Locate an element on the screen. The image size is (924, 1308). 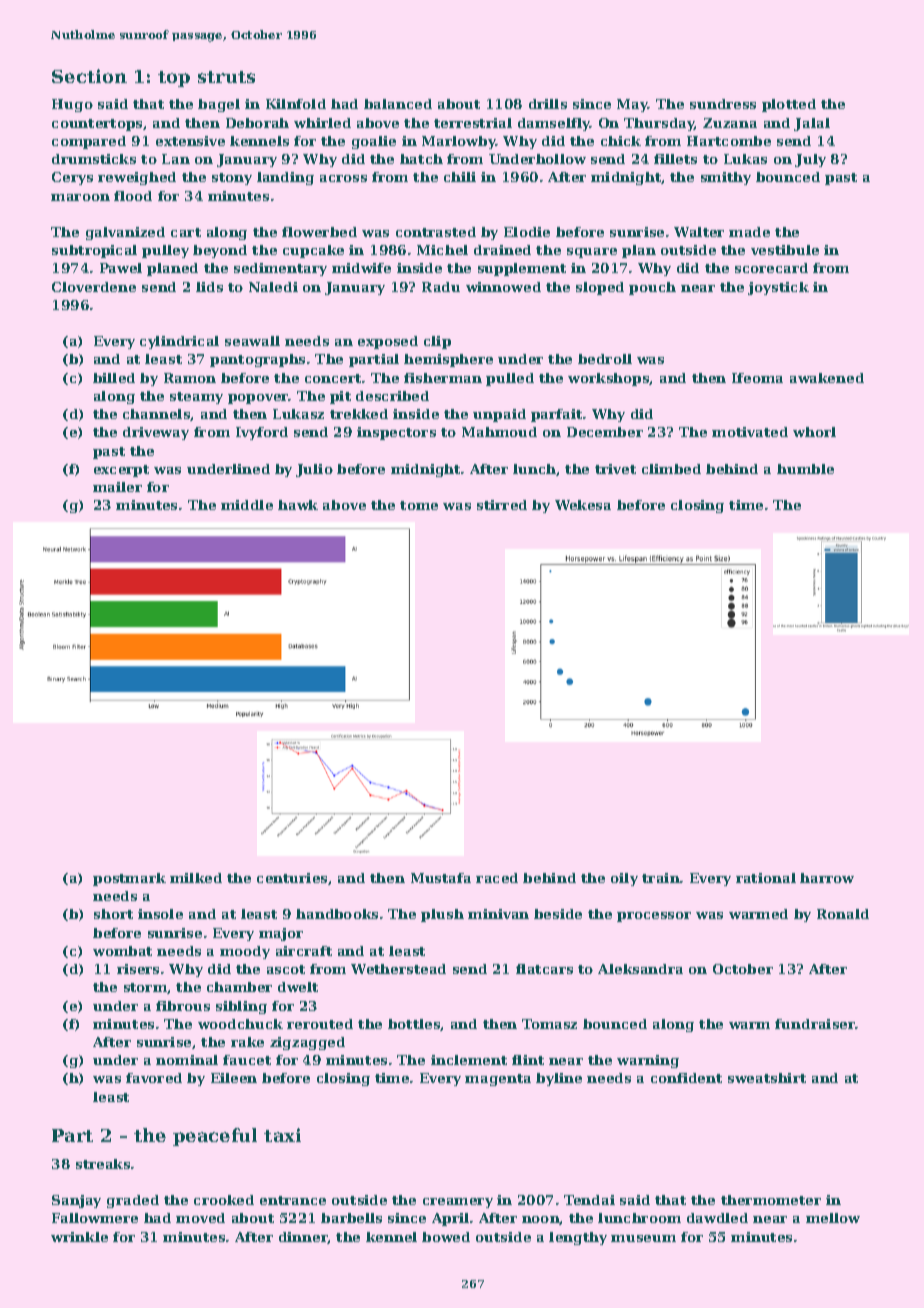
plush is located at coordinates (442, 915).
